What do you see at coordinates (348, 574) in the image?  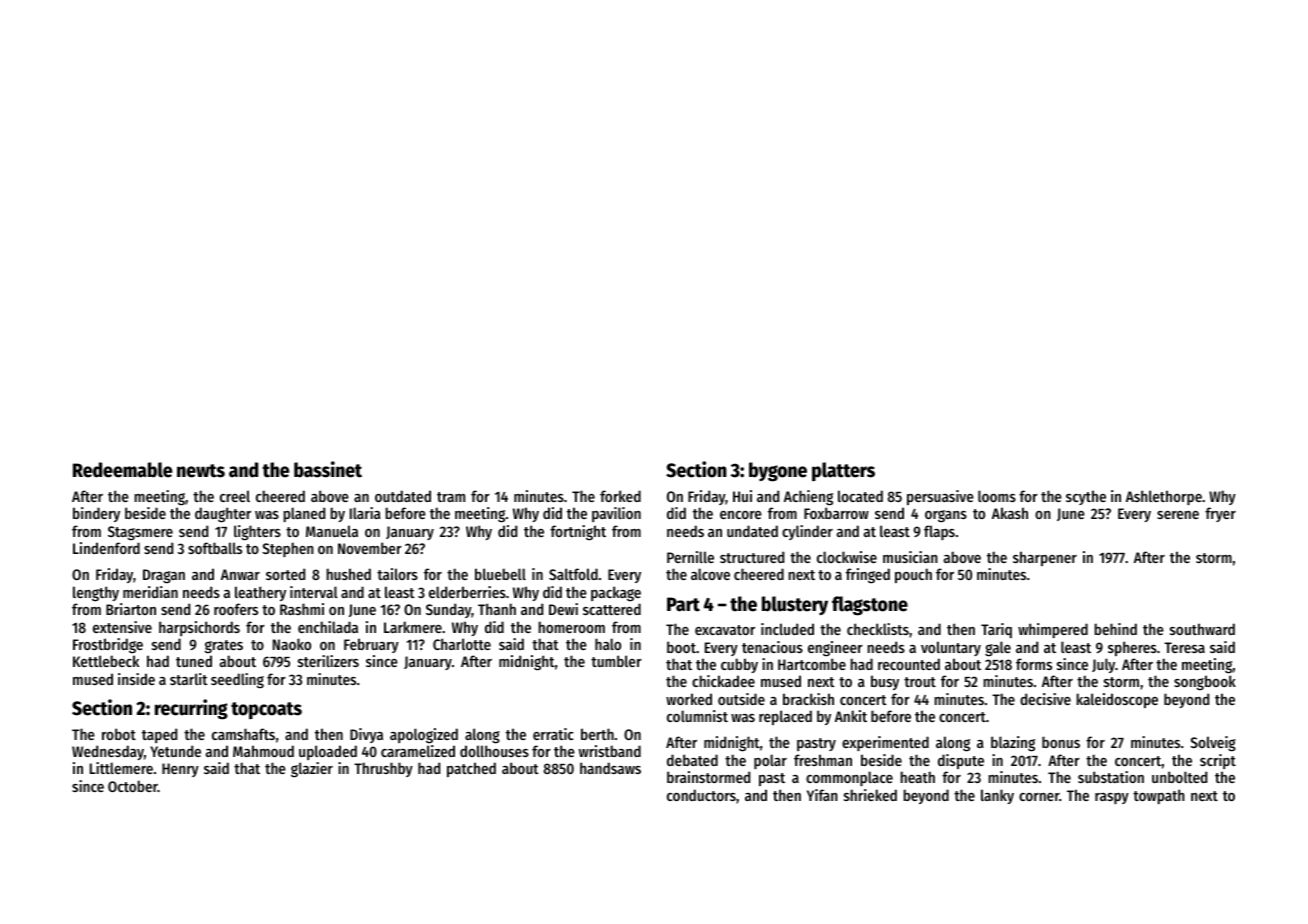 I see `hushed` at bounding box center [348, 574].
